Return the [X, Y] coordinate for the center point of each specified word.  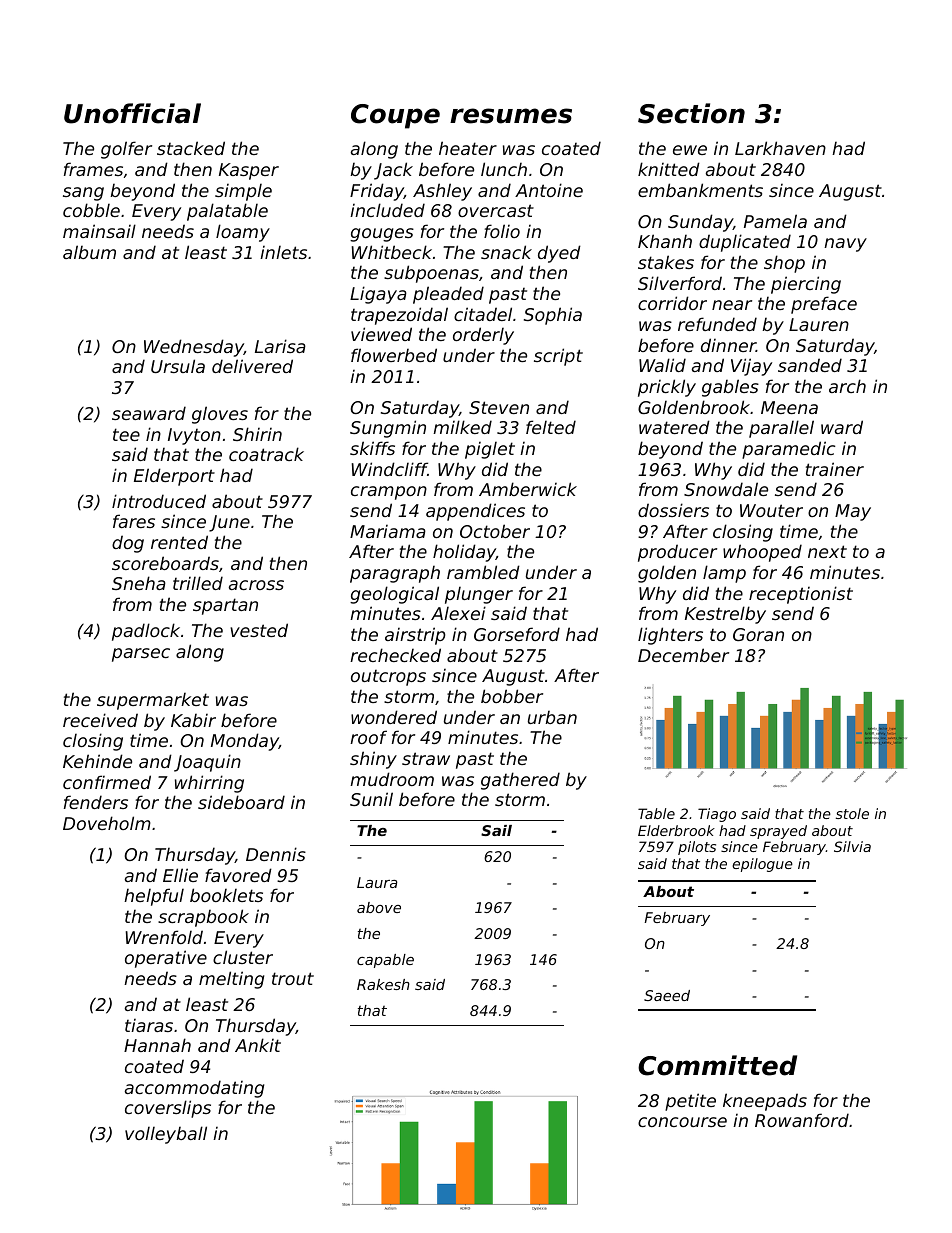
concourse [682, 1122]
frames [93, 169]
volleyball [166, 1135]
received [100, 720]
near [732, 305]
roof [368, 737]
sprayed [778, 832]
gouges [382, 235]
